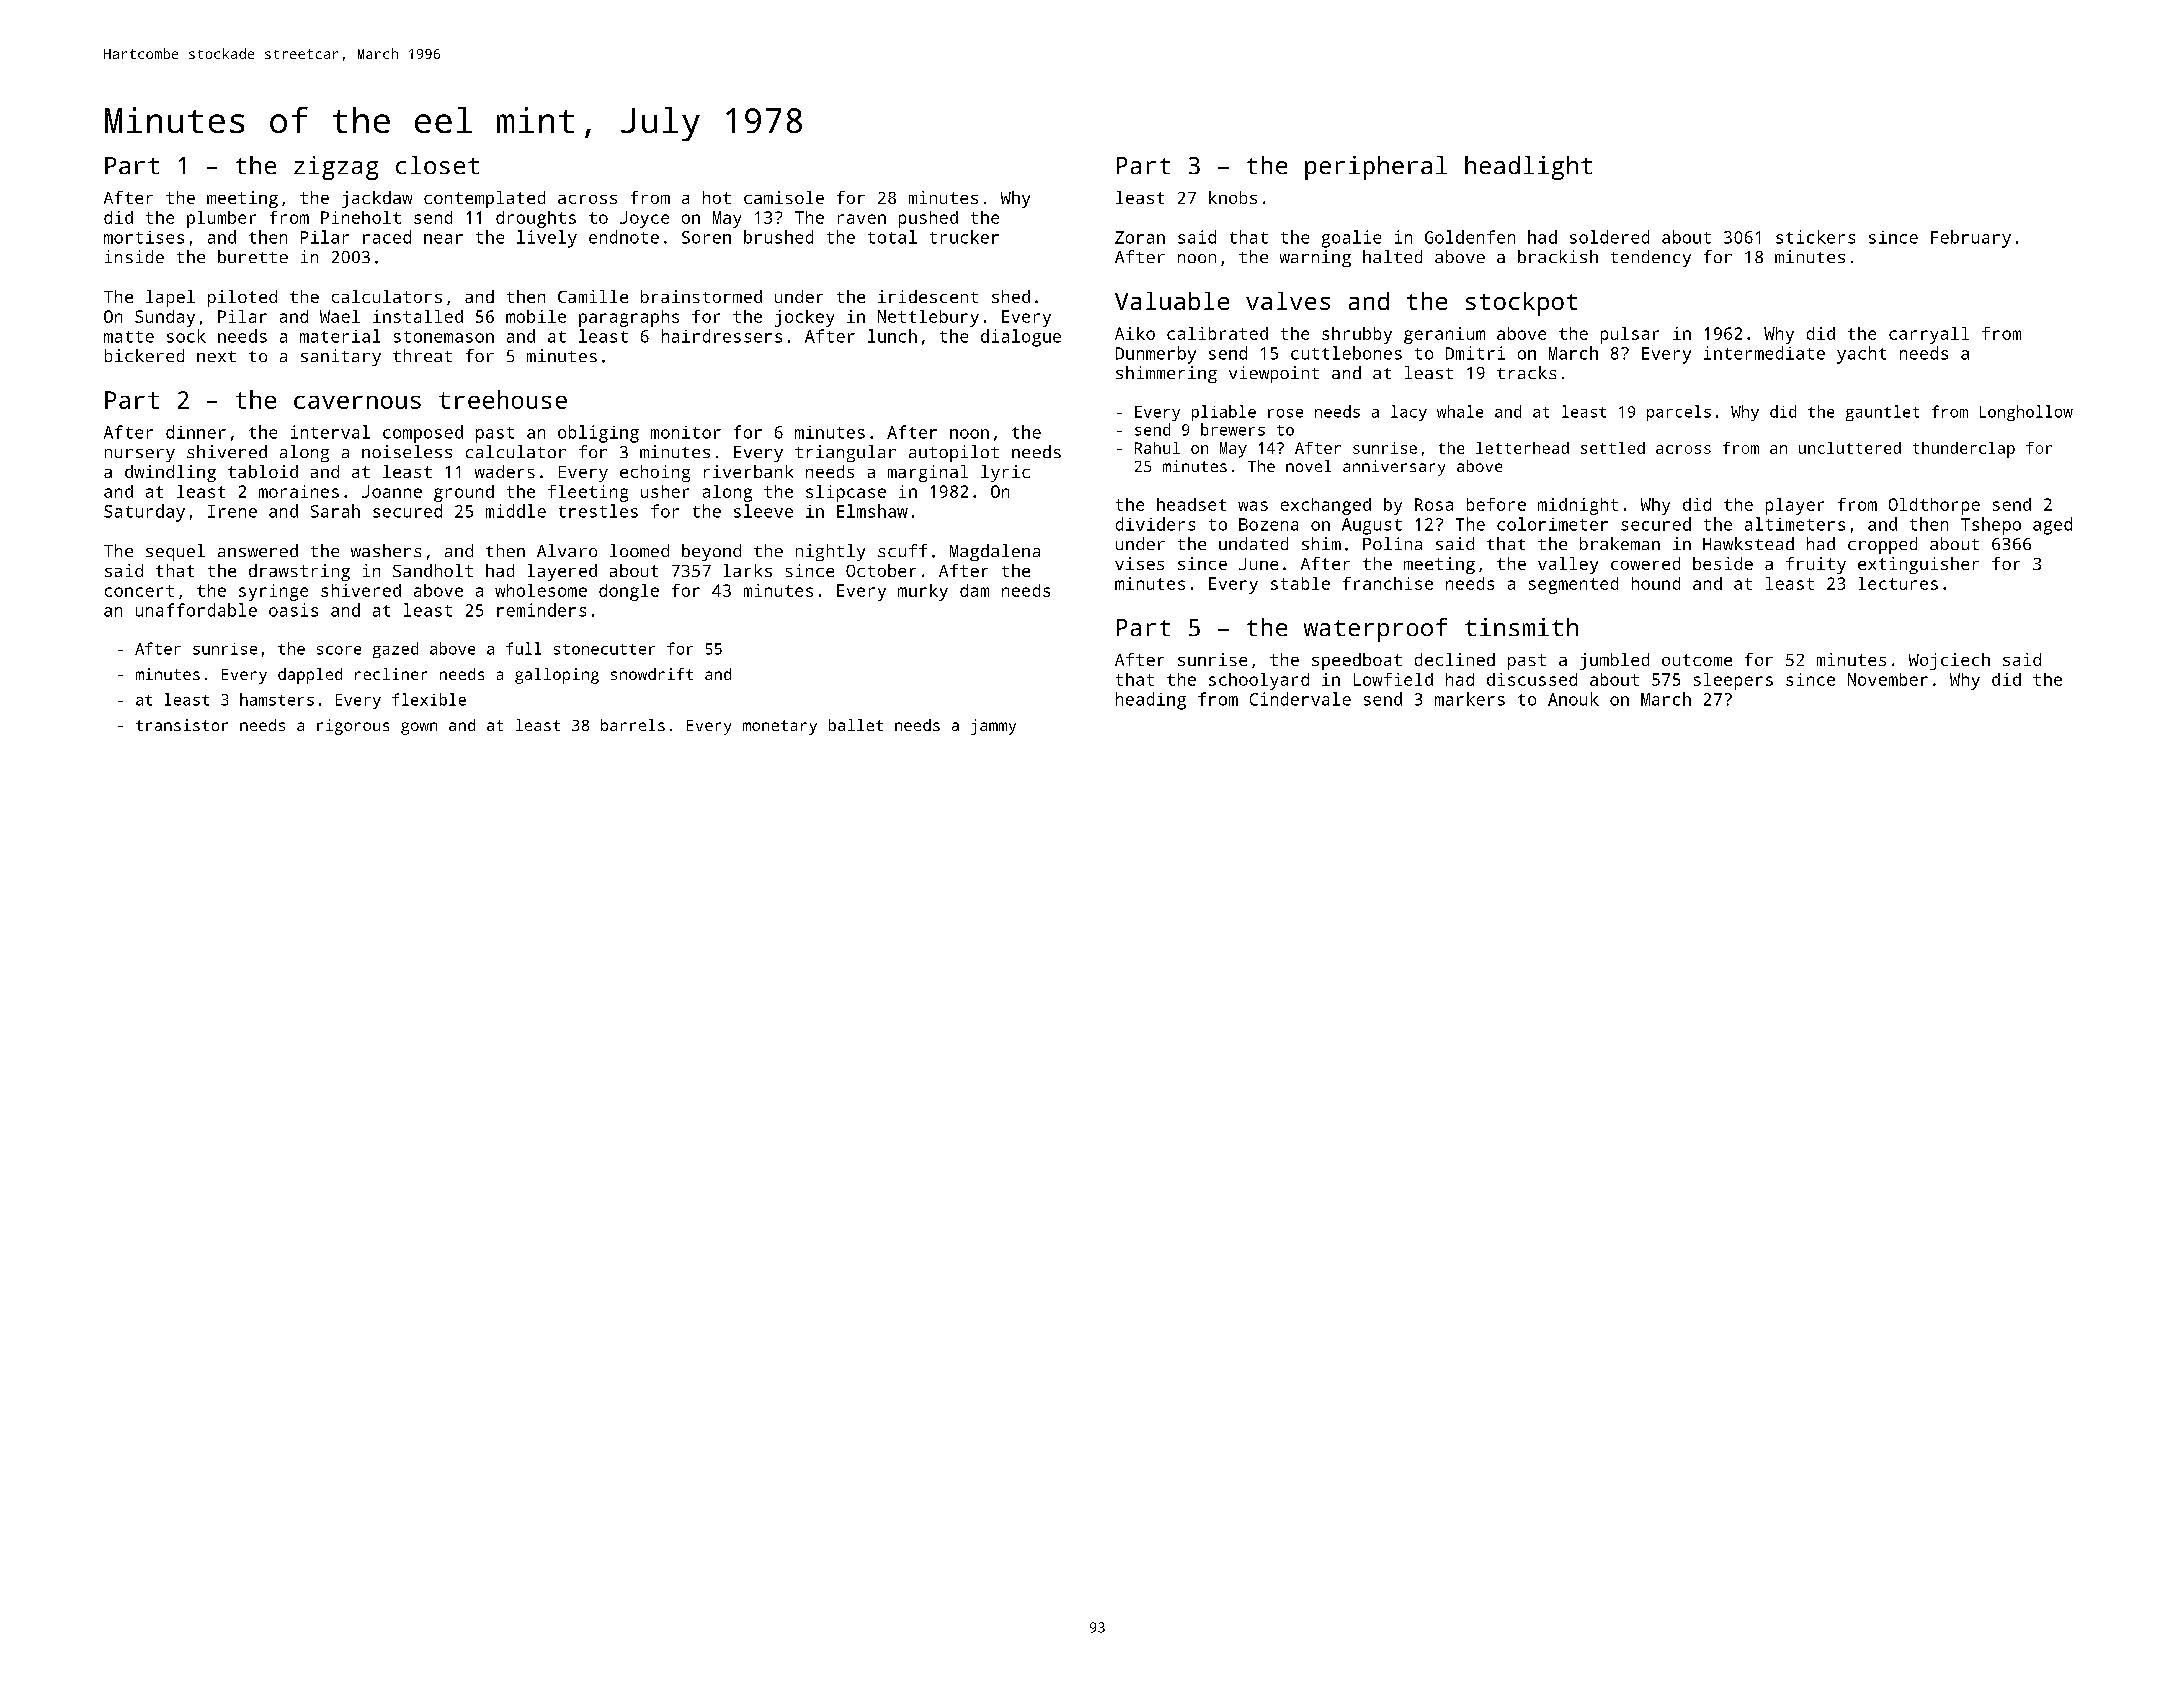  Describe the element at coordinates (1764, 353) in the document. I see `intermediate` at that location.
